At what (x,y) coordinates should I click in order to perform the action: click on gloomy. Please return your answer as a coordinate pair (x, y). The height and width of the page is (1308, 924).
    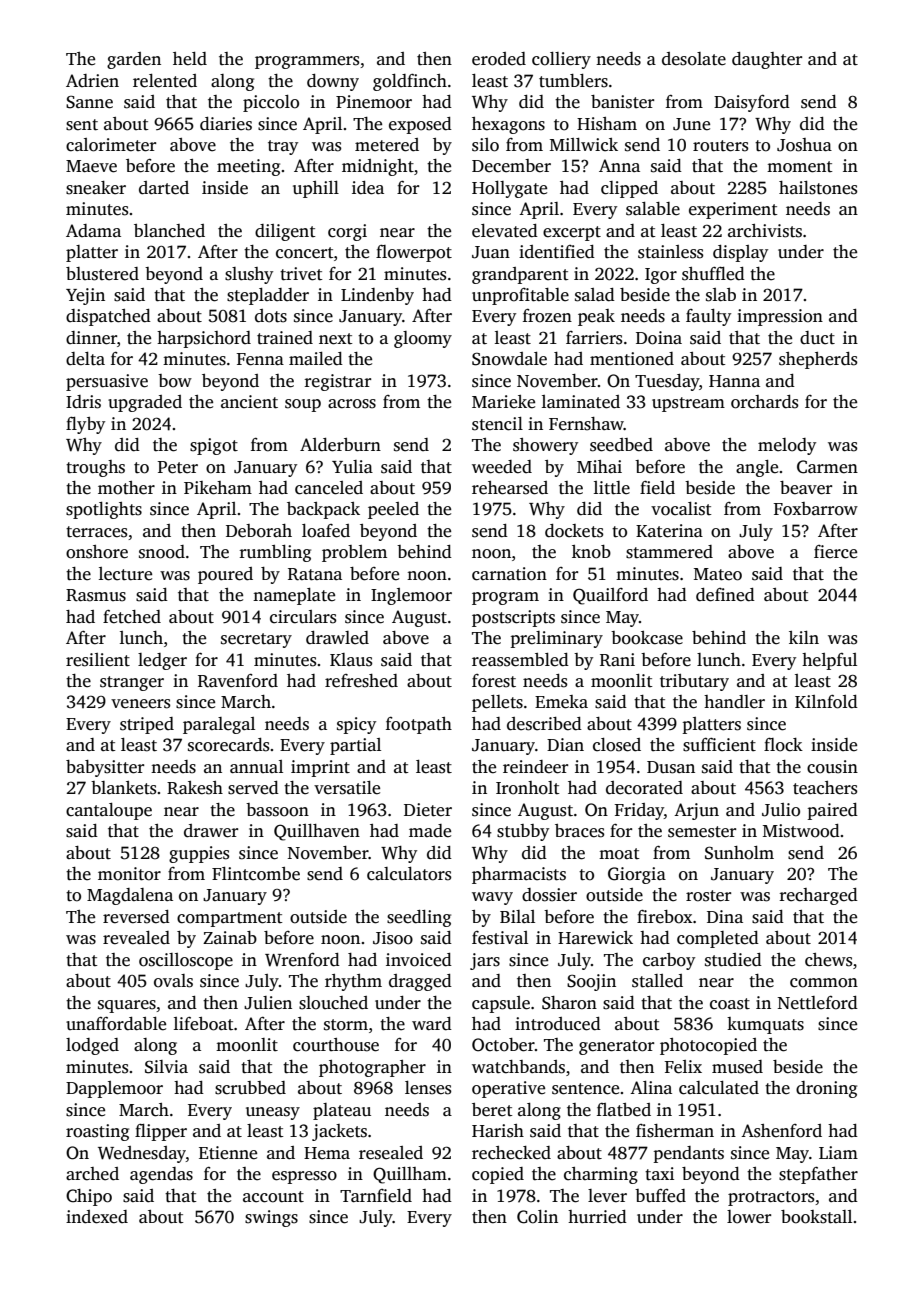
    Looking at the image, I should click on (423, 339).
